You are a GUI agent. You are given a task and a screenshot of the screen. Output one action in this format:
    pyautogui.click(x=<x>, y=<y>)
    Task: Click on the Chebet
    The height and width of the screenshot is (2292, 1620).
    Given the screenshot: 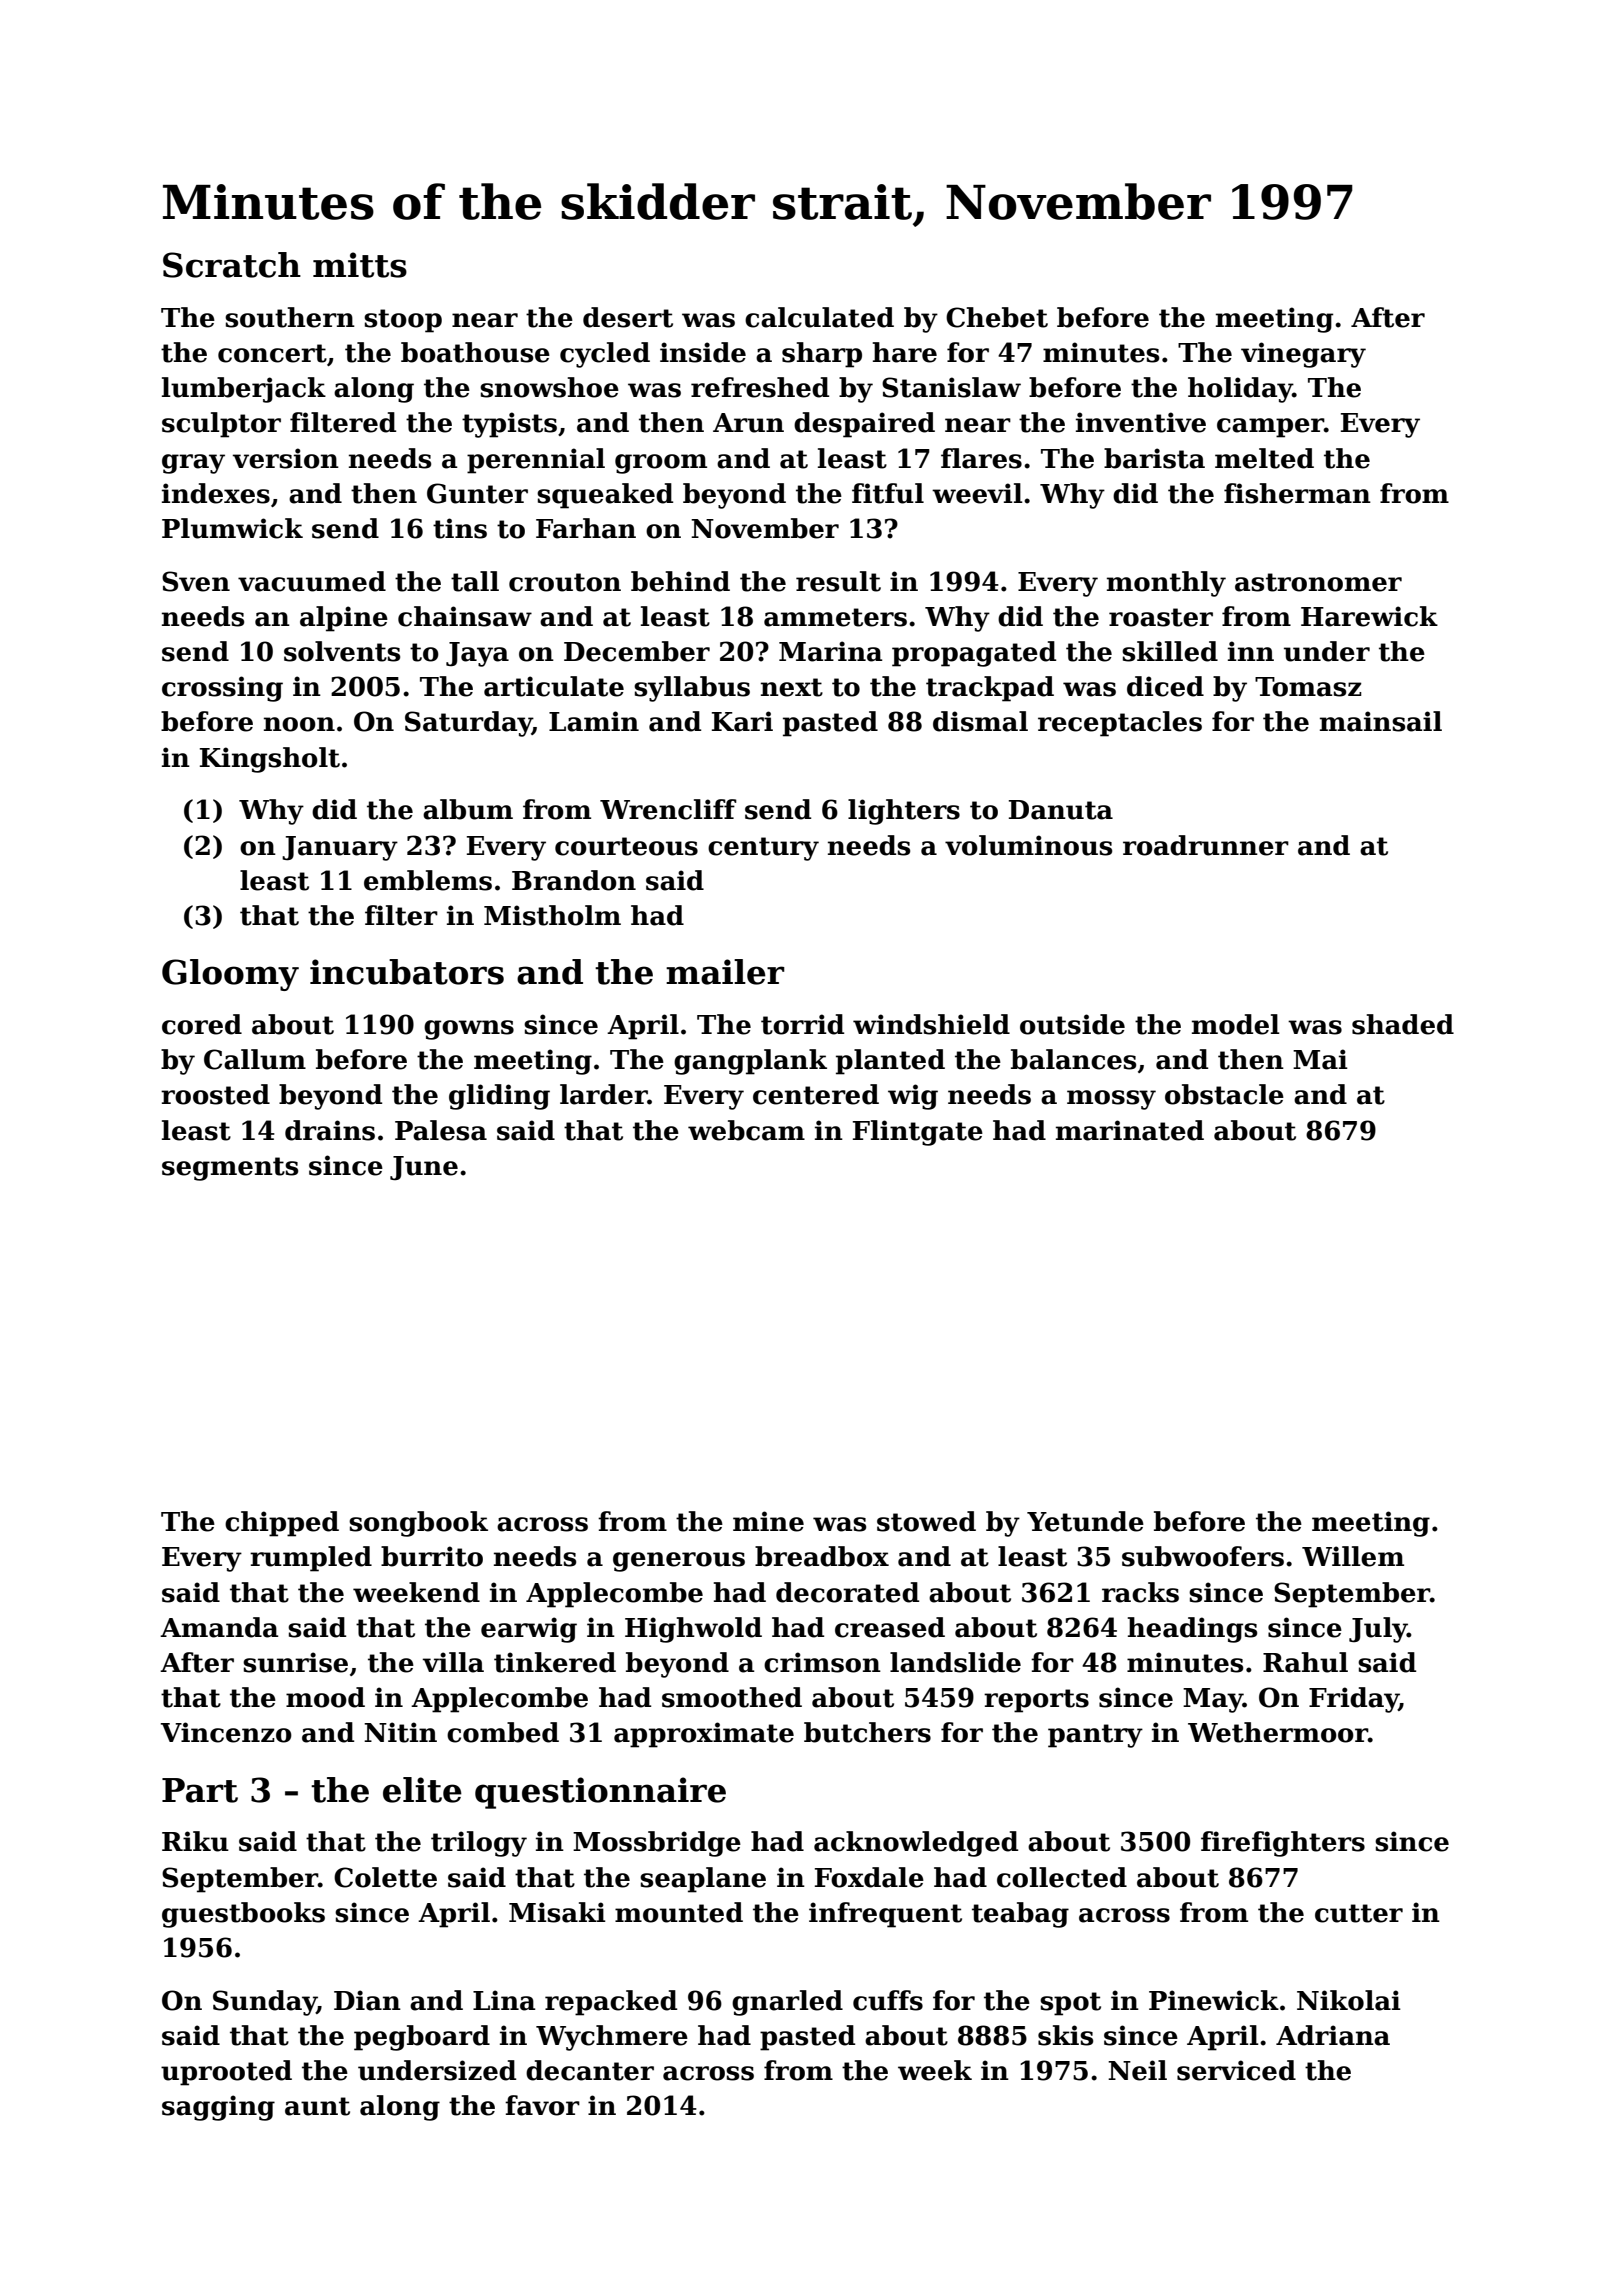 What is the action you would take?
    pyautogui.click(x=997, y=317)
